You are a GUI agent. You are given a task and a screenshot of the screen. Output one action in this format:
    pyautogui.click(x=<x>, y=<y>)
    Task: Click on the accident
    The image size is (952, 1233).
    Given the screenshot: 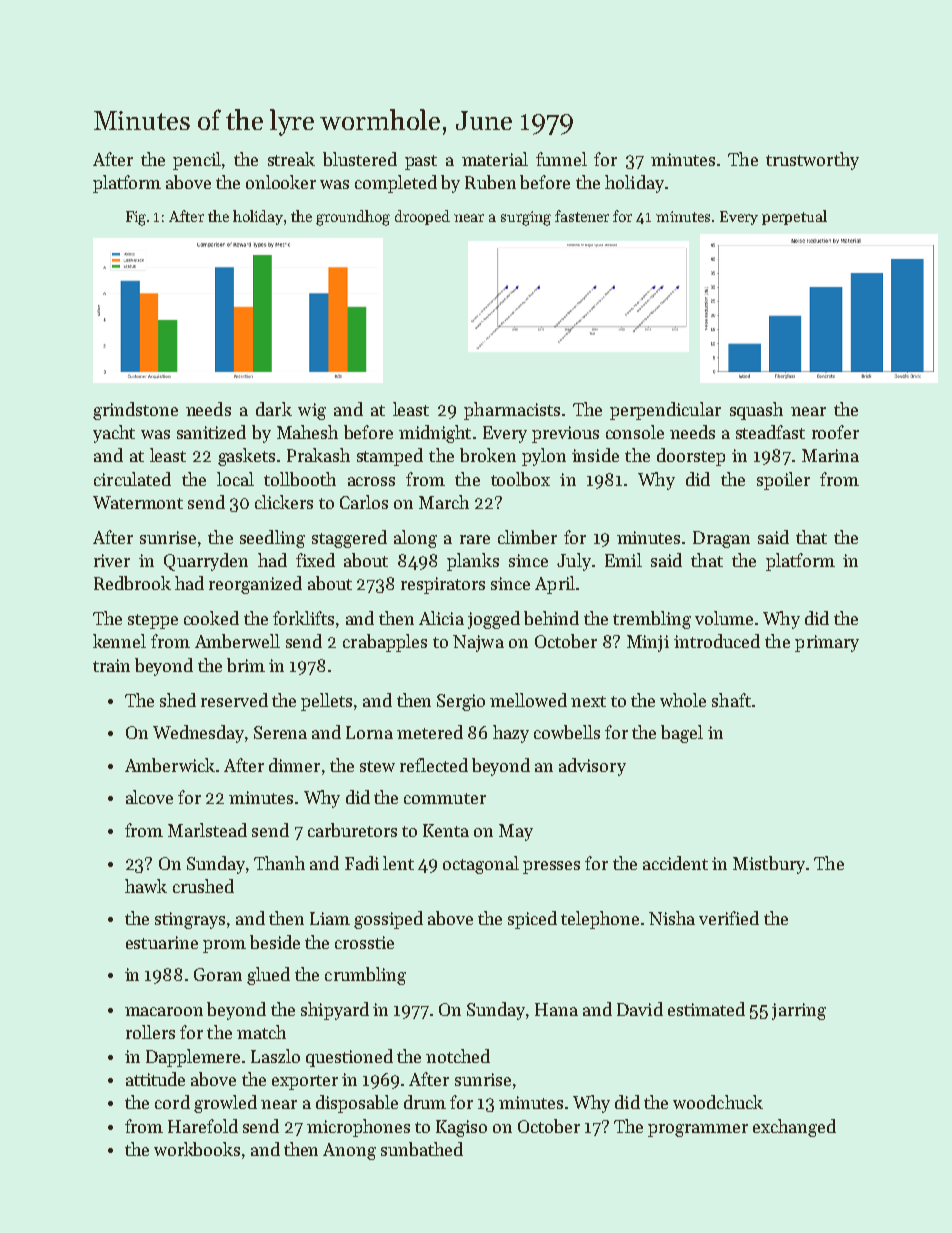 What is the action you would take?
    pyautogui.click(x=675, y=863)
